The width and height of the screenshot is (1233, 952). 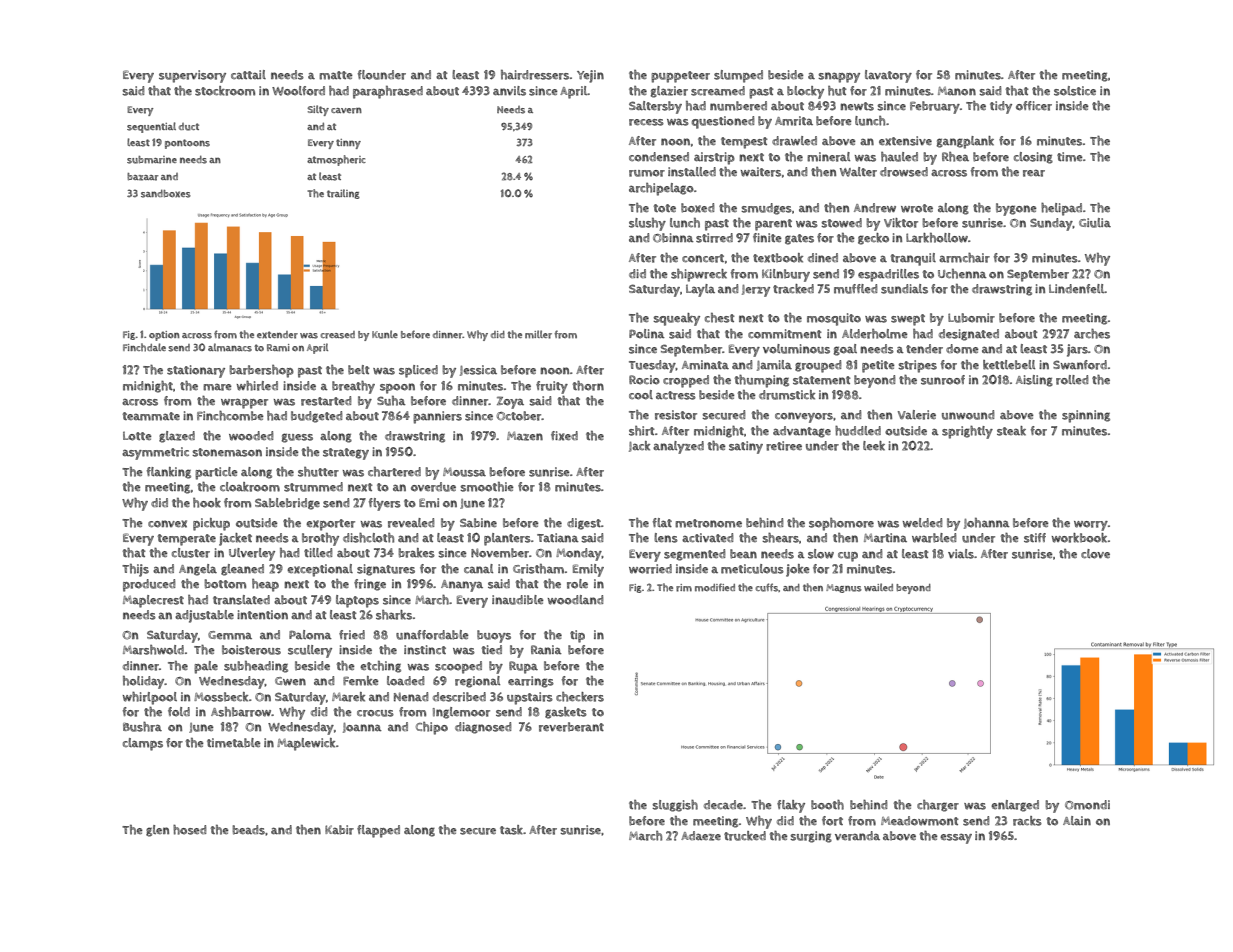 What do you see at coordinates (961, 554) in the screenshot?
I see `vials` at bounding box center [961, 554].
